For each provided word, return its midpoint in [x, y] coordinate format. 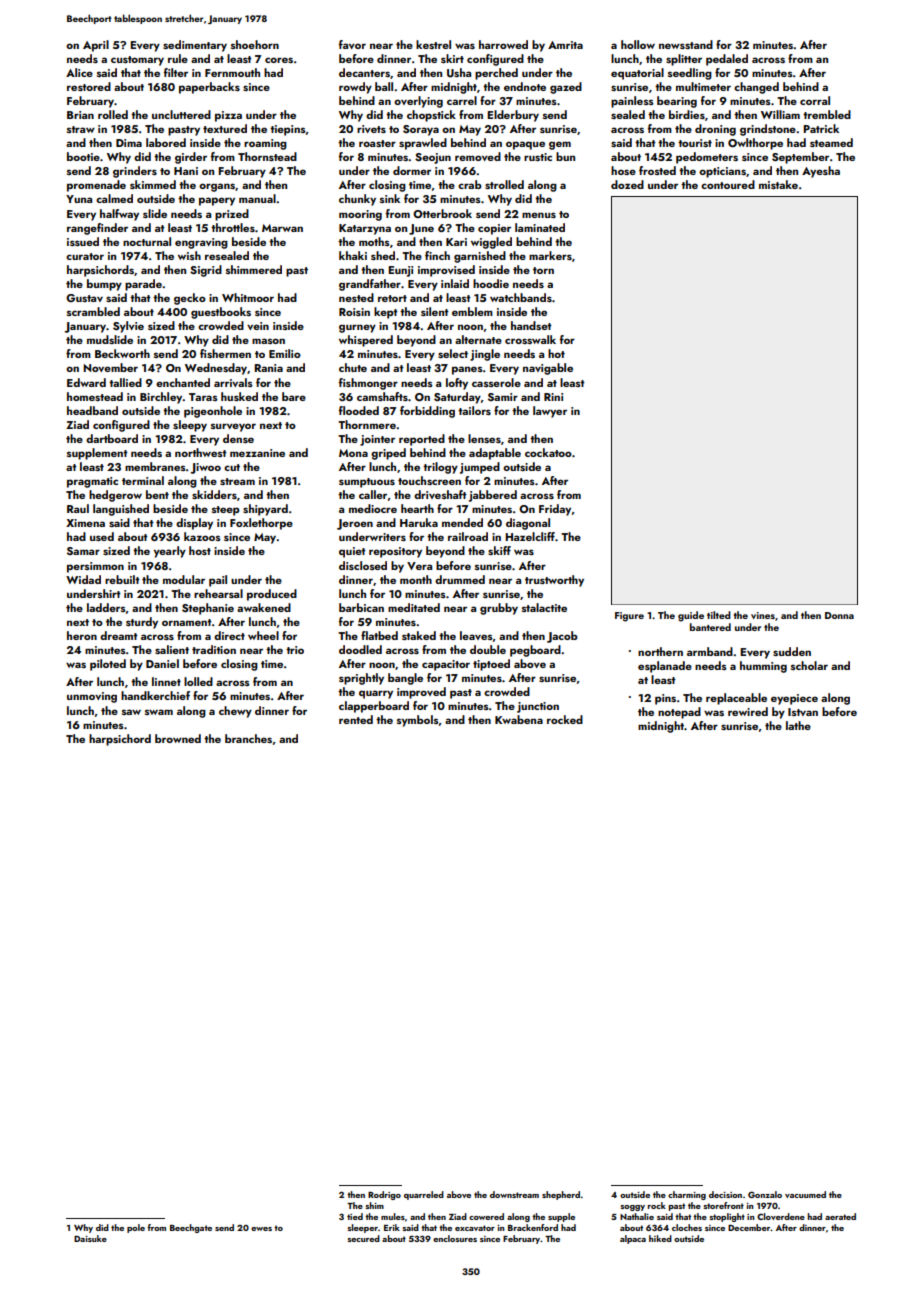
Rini [553, 397]
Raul [78, 508]
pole [136, 1228]
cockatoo [548, 452]
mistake [778, 184]
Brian [80, 115]
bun [565, 156]
